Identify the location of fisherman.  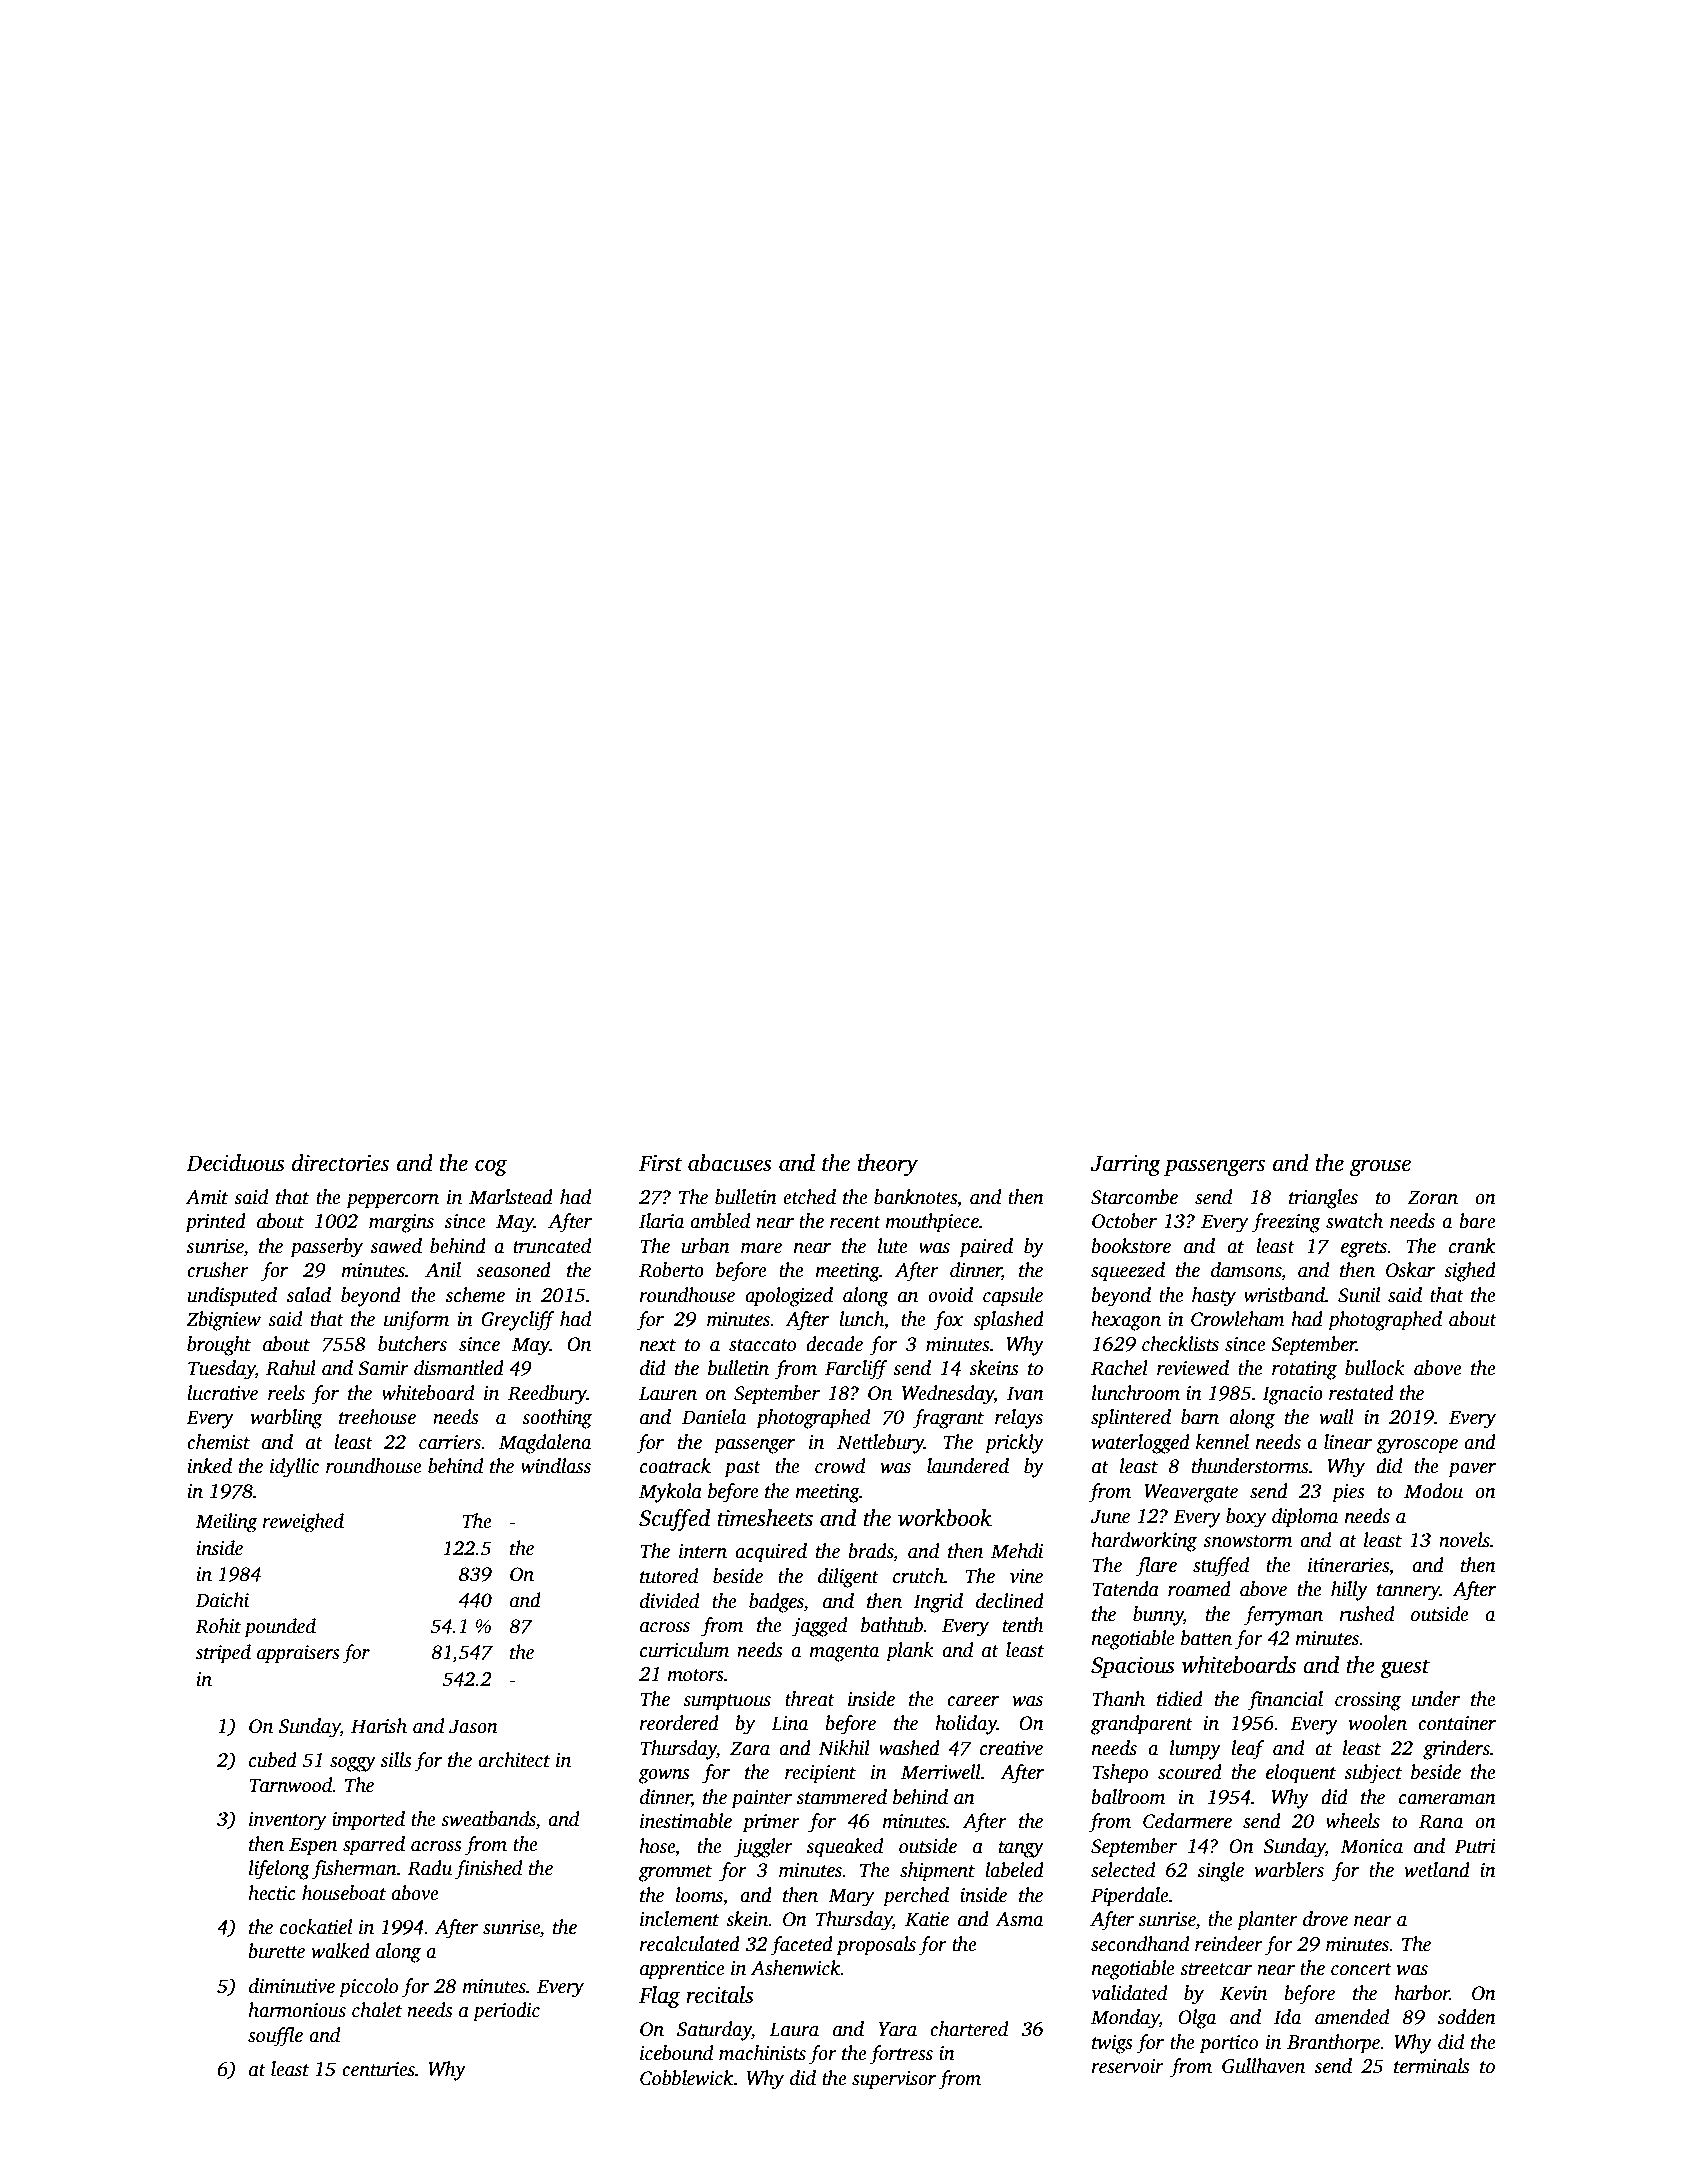
(354, 1870).
